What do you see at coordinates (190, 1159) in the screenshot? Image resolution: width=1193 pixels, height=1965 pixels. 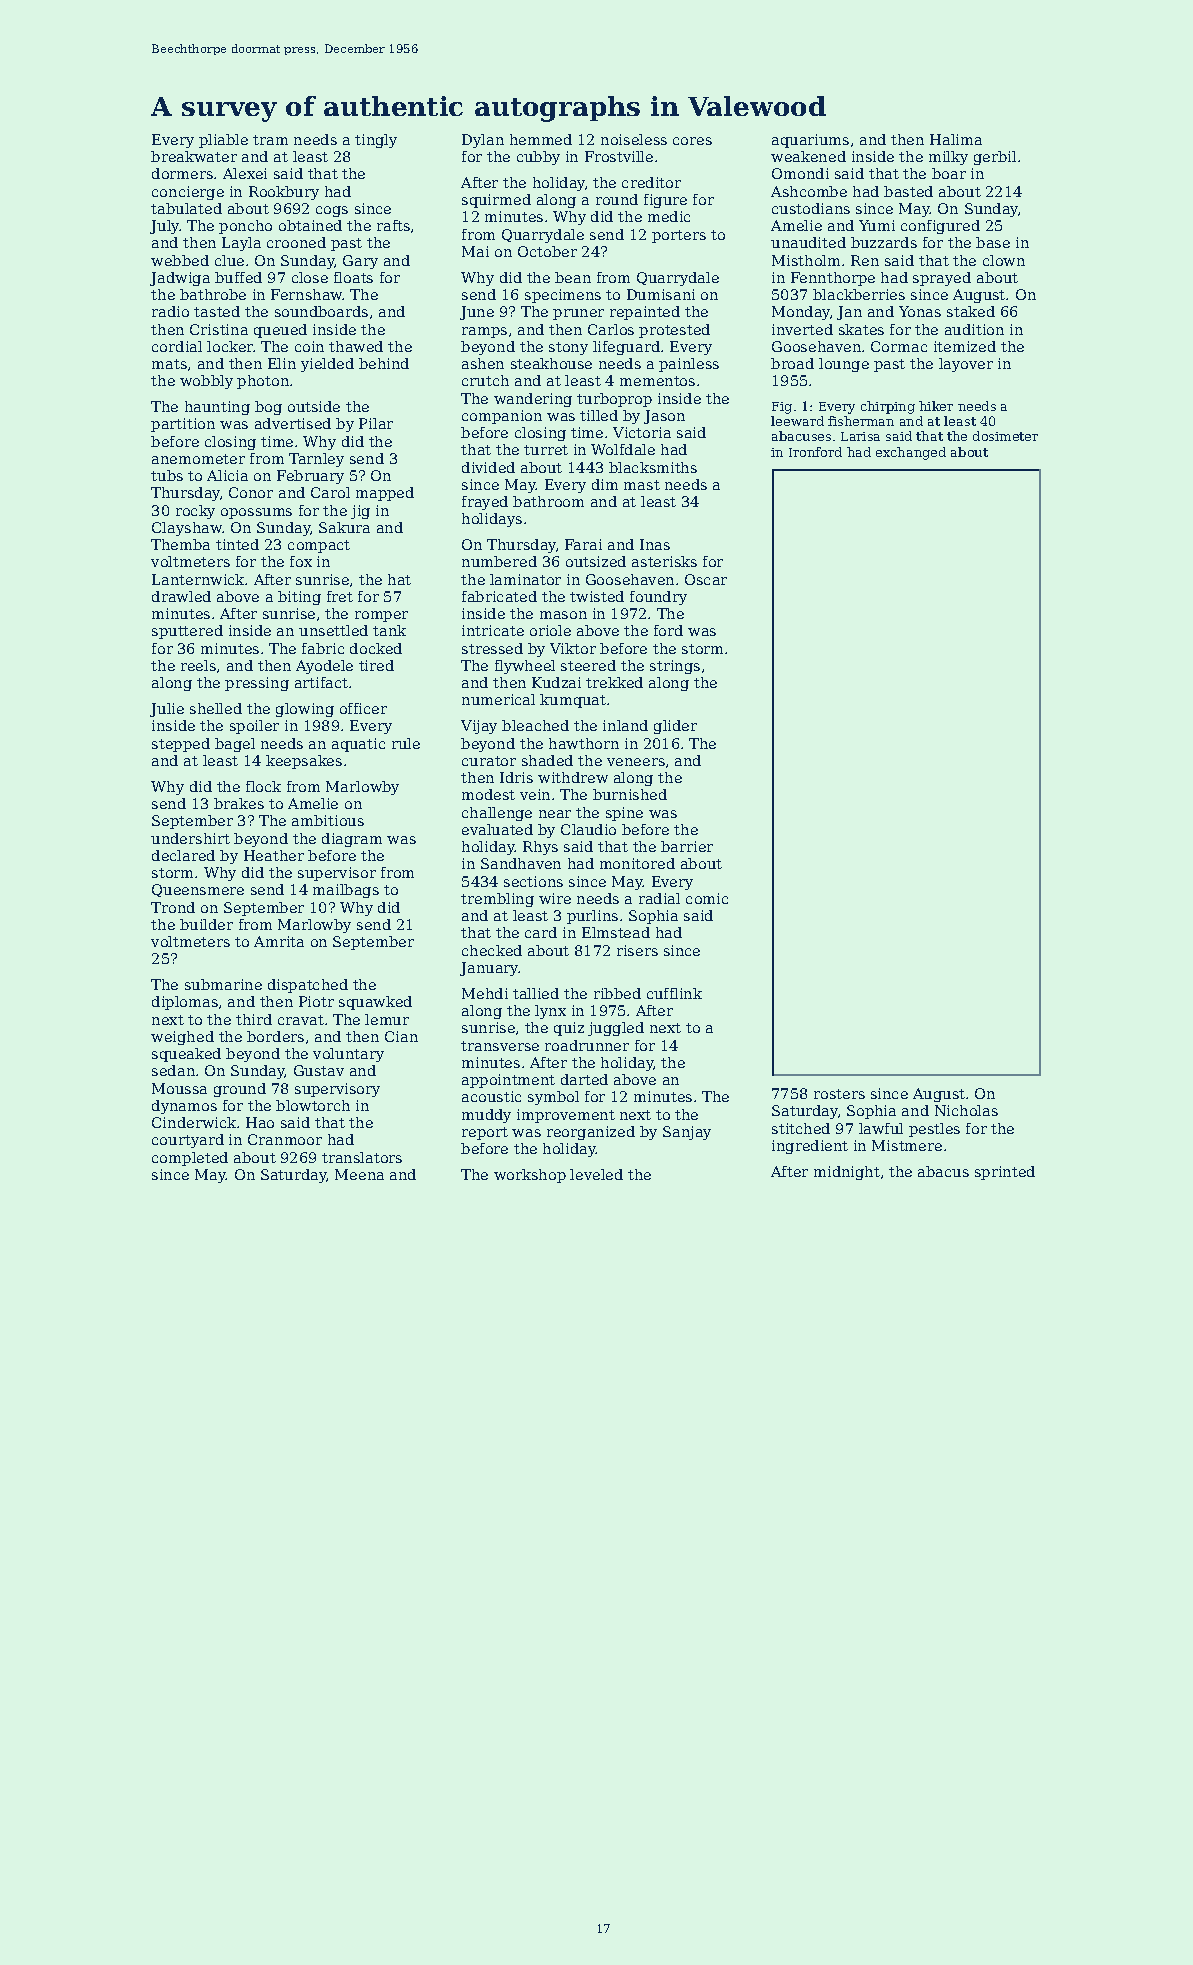 I see `completed` at bounding box center [190, 1159].
